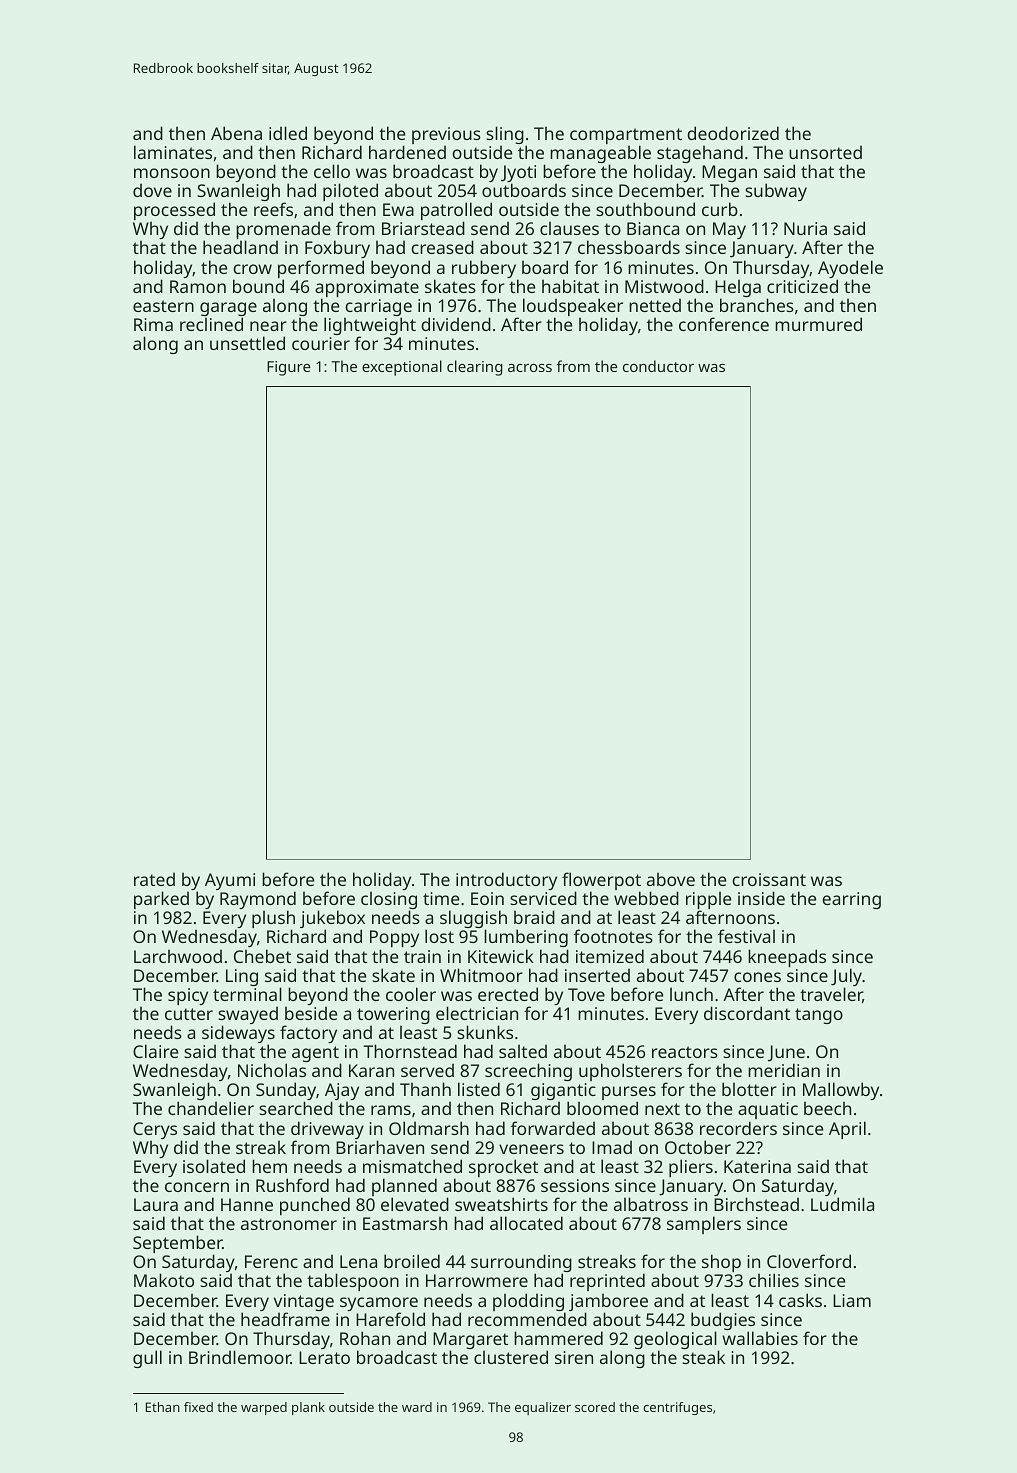 The width and height of the screenshot is (1017, 1473). Describe the element at coordinates (230, 881) in the screenshot. I see `Ayumi` at that location.
